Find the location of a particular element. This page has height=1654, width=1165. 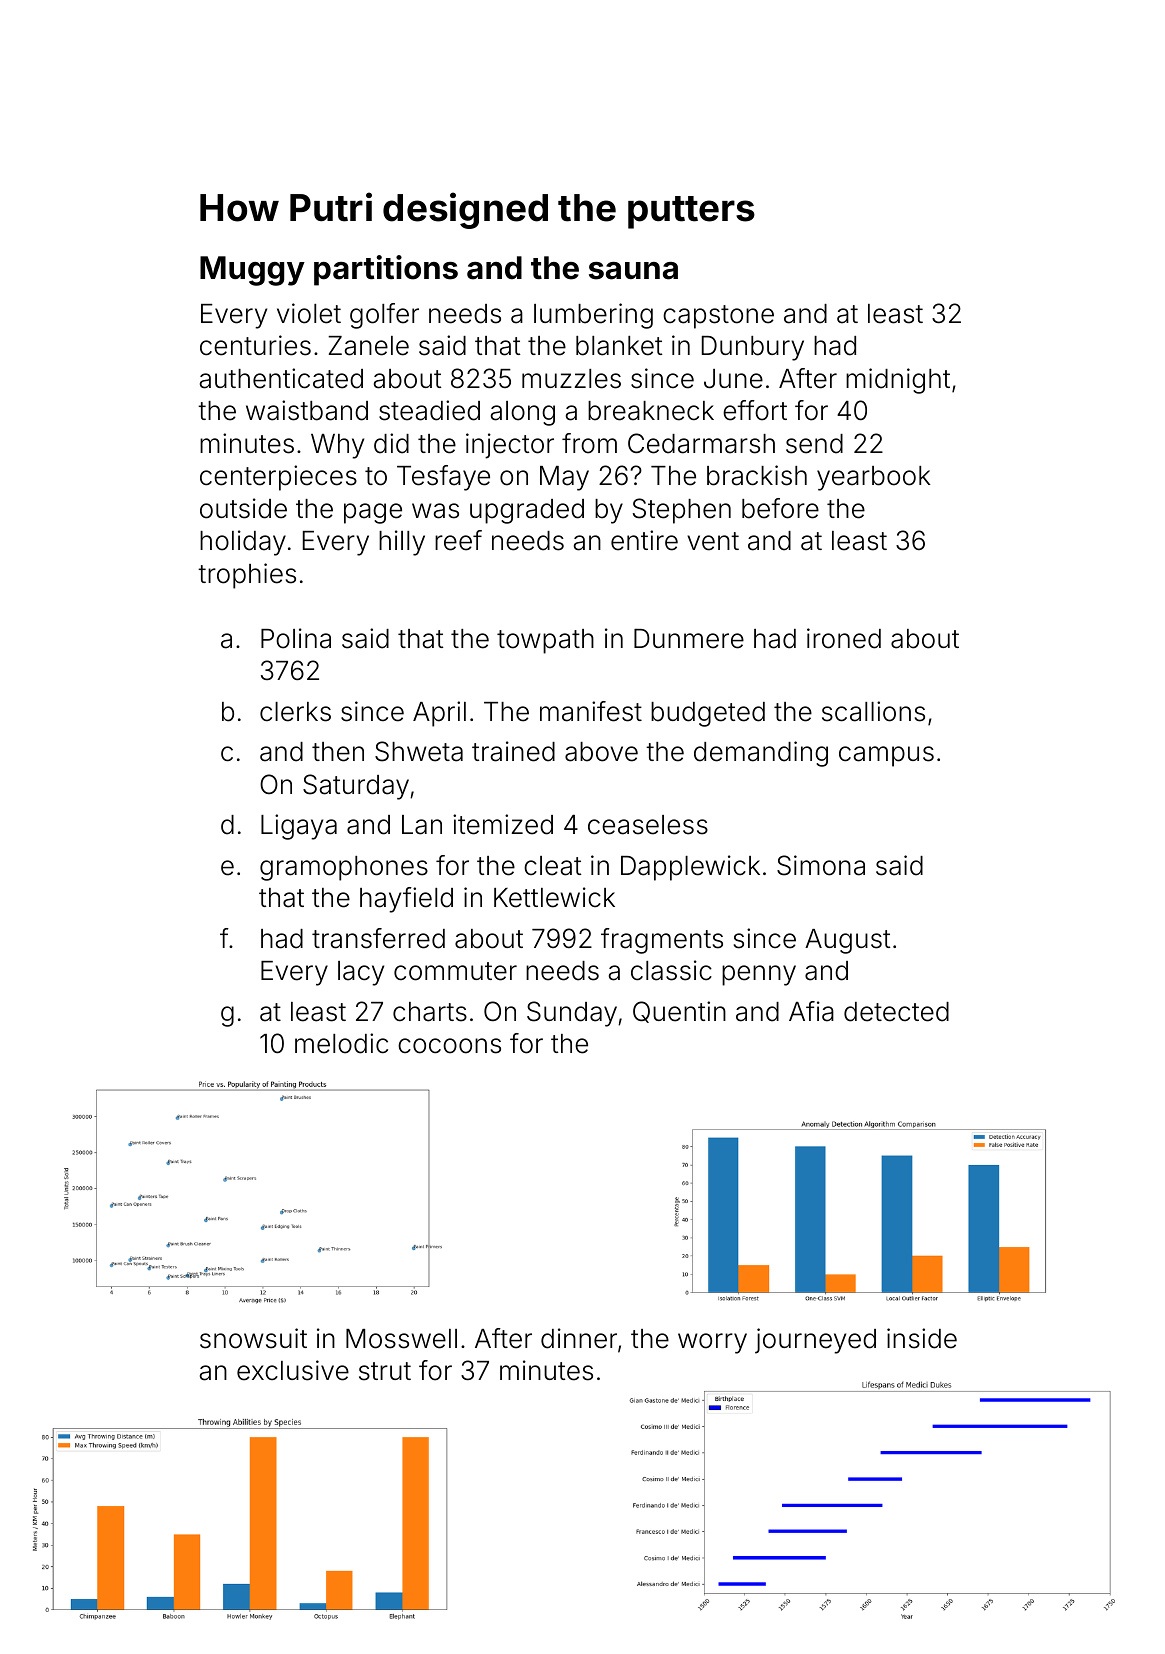

snowsuit is located at coordinates (253, 1338).
